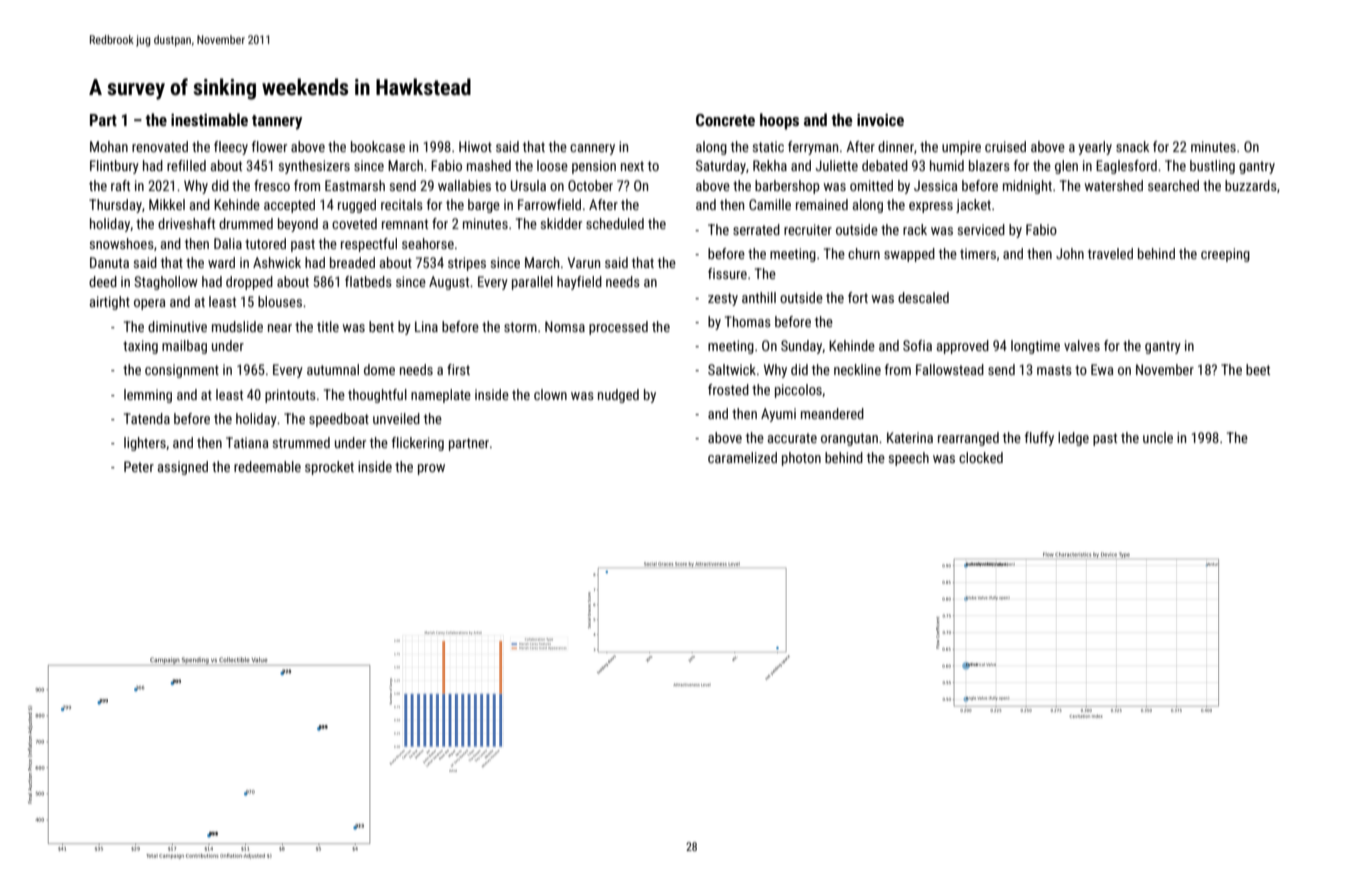  What do you see at coordinates (584, 262) in the screenshot?
I see `Varun` at bounding box center [584, 262].
